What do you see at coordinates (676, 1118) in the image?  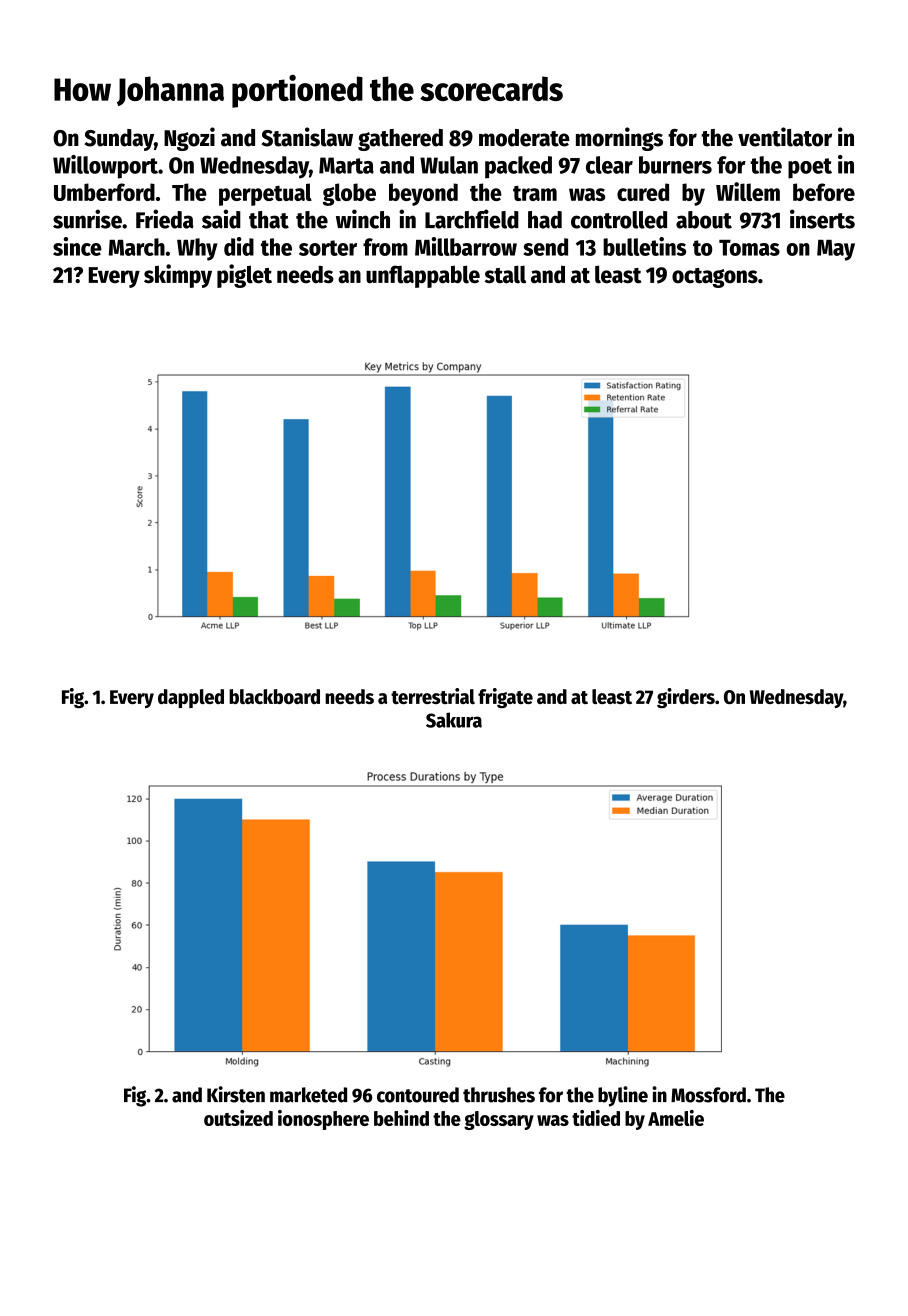 I see `Amelie` at bounding box center [676, 1118].
